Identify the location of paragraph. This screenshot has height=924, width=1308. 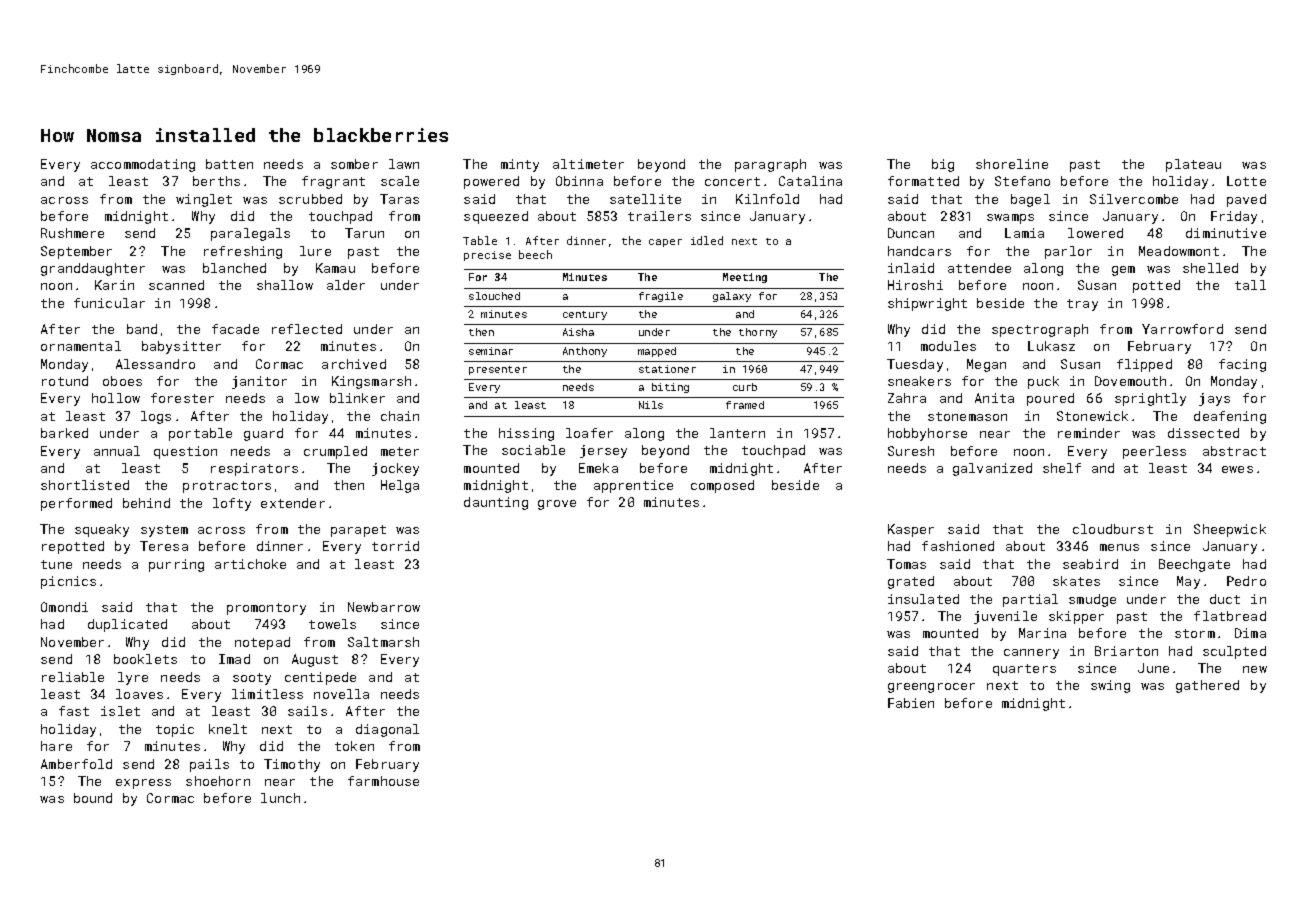
(770, 165).
